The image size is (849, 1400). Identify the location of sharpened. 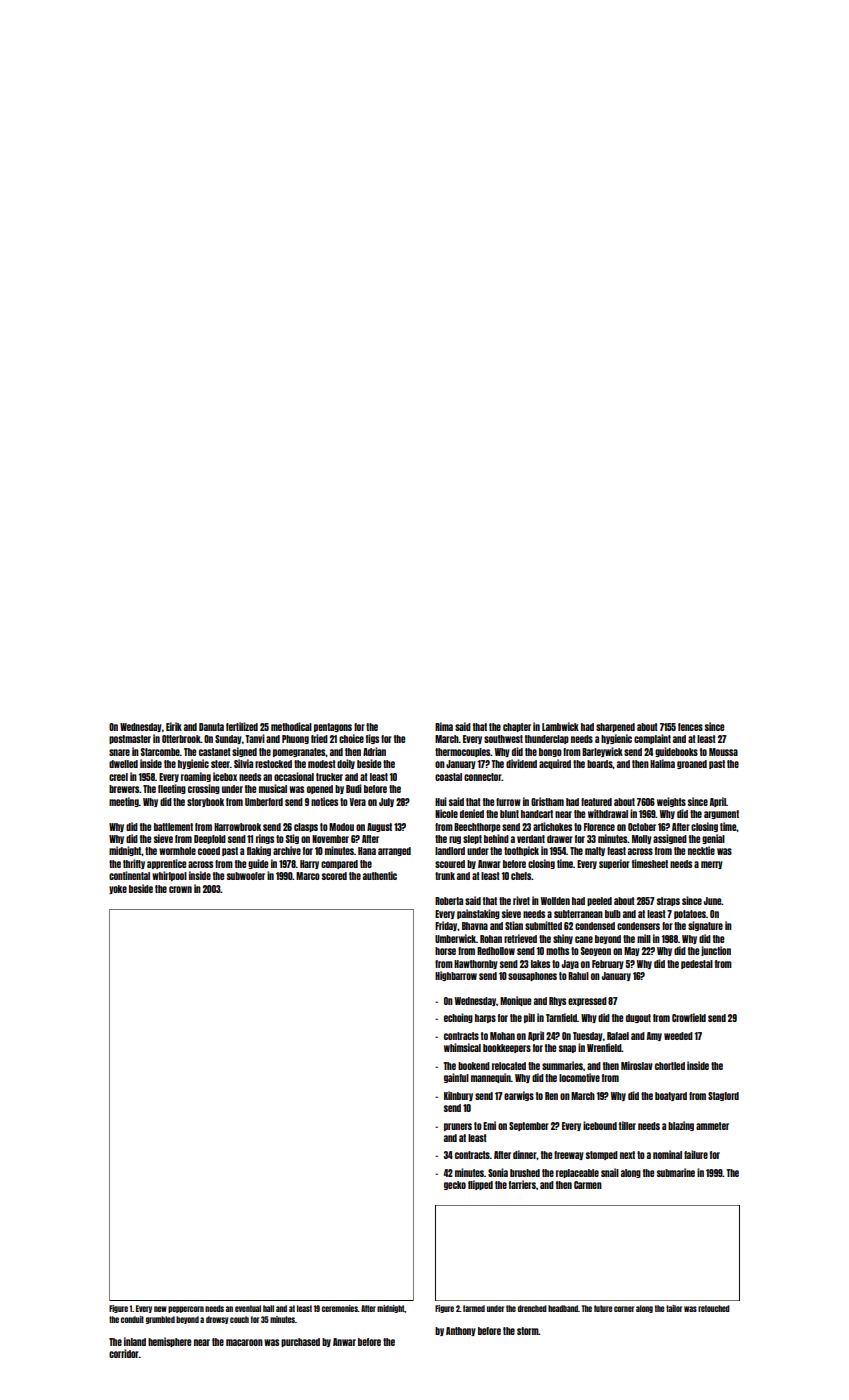
(615, 727).
